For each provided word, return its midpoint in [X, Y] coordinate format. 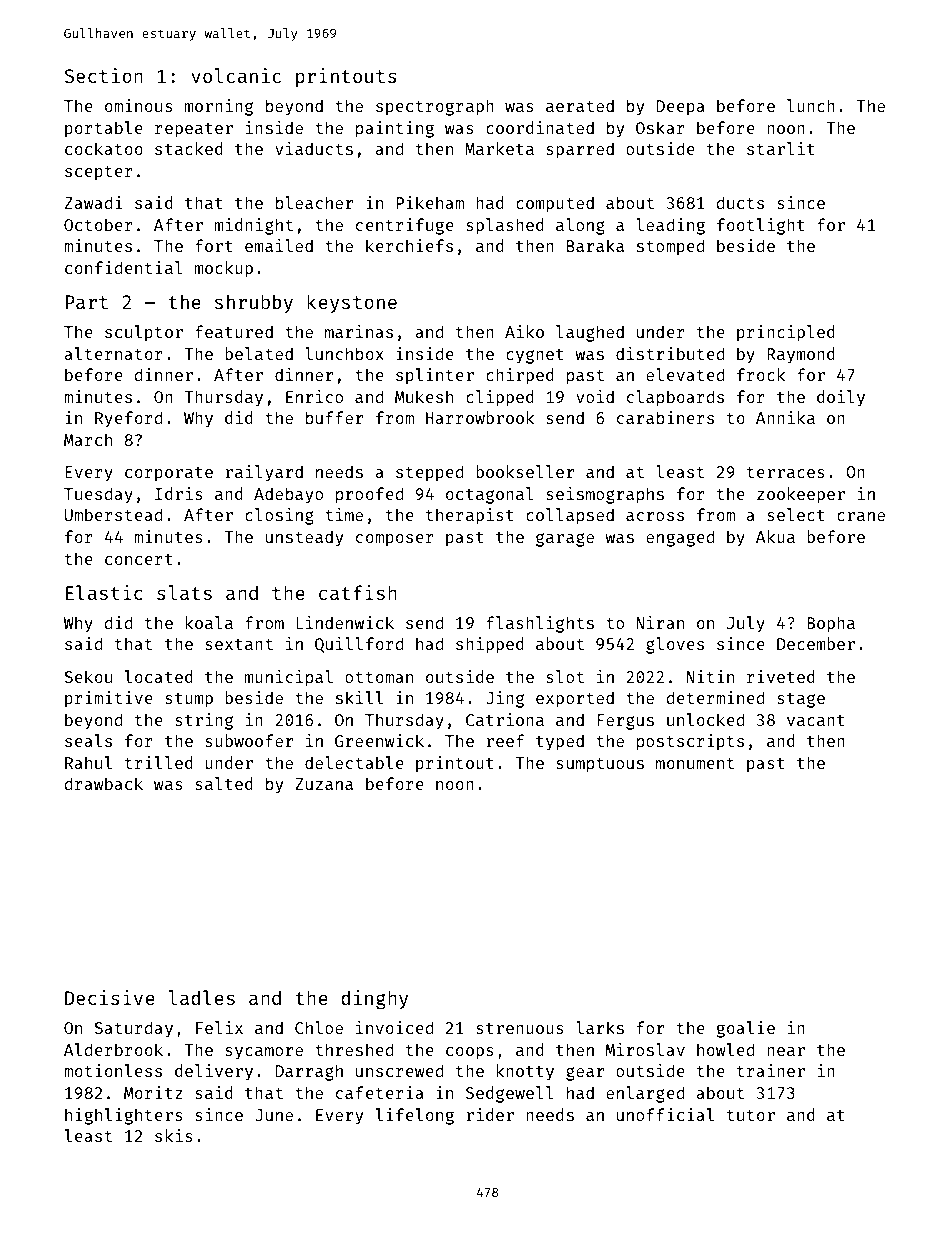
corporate [169, 474]
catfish [358, 592]
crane [861, 516]
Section [103, 75]
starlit [781, 148]
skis [174, 1135]
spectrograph [435, 107]
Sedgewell [510, 1094]
